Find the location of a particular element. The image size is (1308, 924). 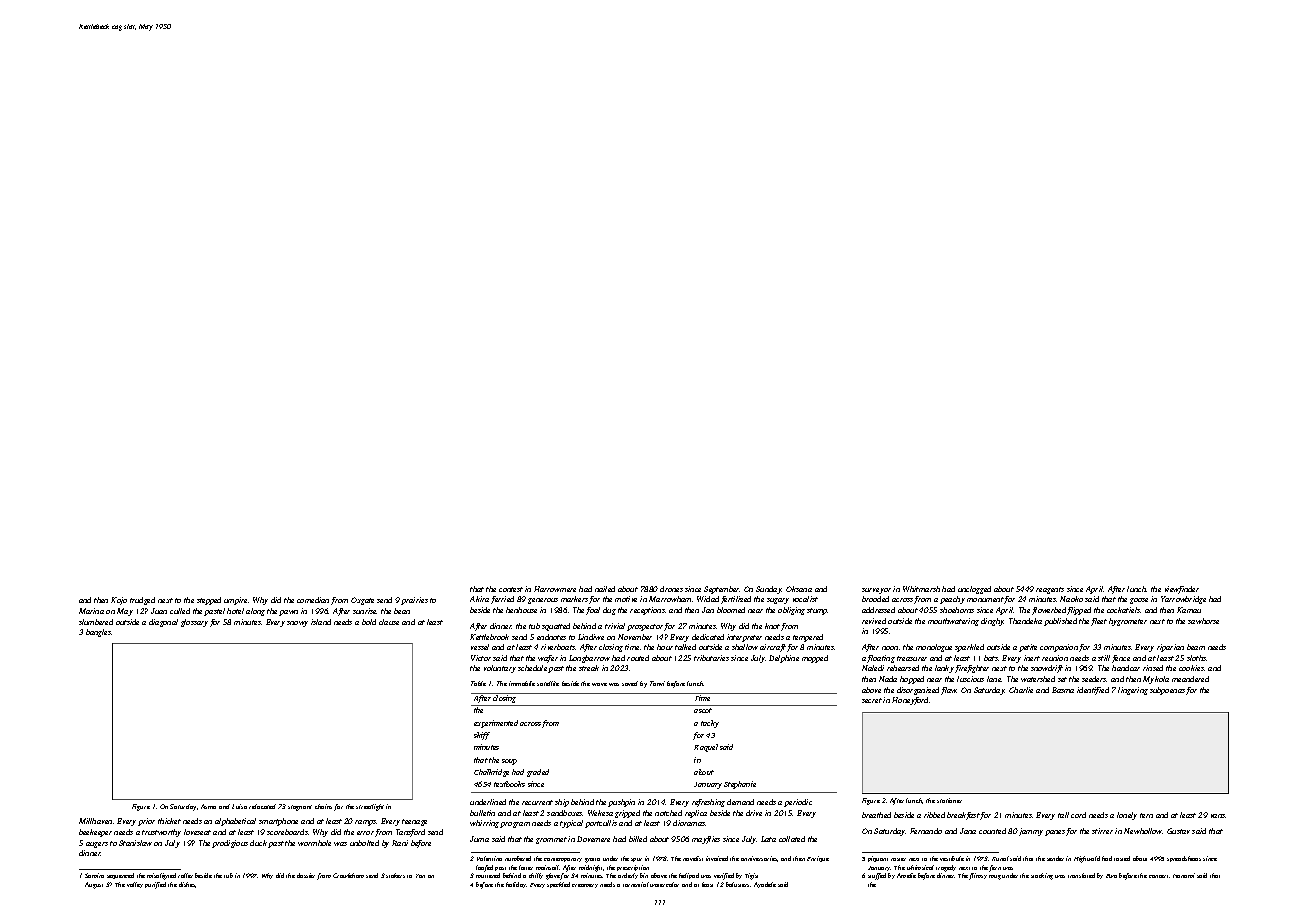

Harrowmere is located at coordinates (555, 589).
